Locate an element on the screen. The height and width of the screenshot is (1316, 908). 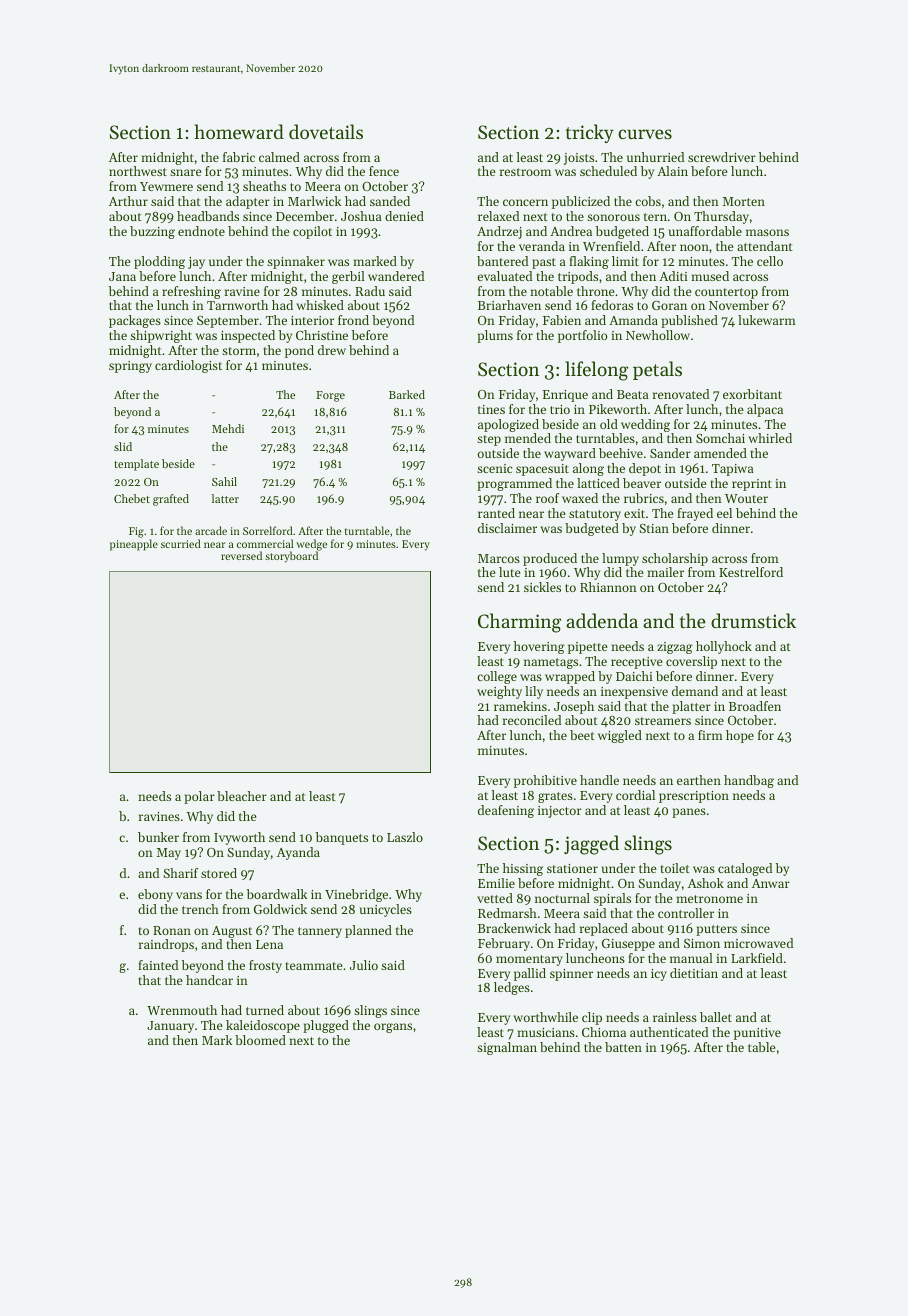
storm is located at coordinates (239, 351).
